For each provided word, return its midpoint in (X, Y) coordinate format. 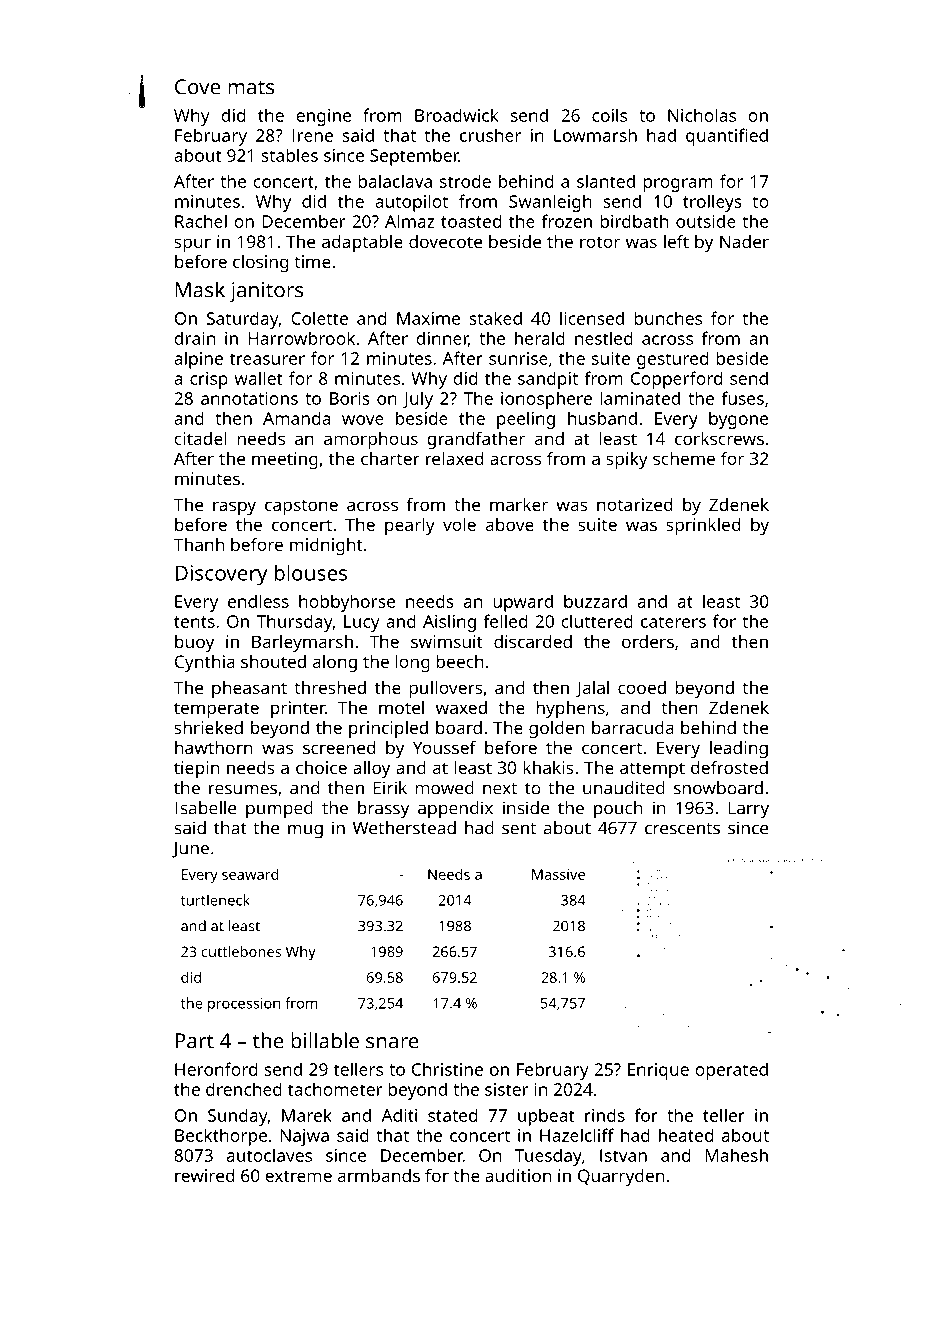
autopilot (411, 203)
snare (392, 1043)
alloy (371, 769)
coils (609, 115)
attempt (652, 770)
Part (195, 1041)
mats (251, 87)
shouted (273, 661)
